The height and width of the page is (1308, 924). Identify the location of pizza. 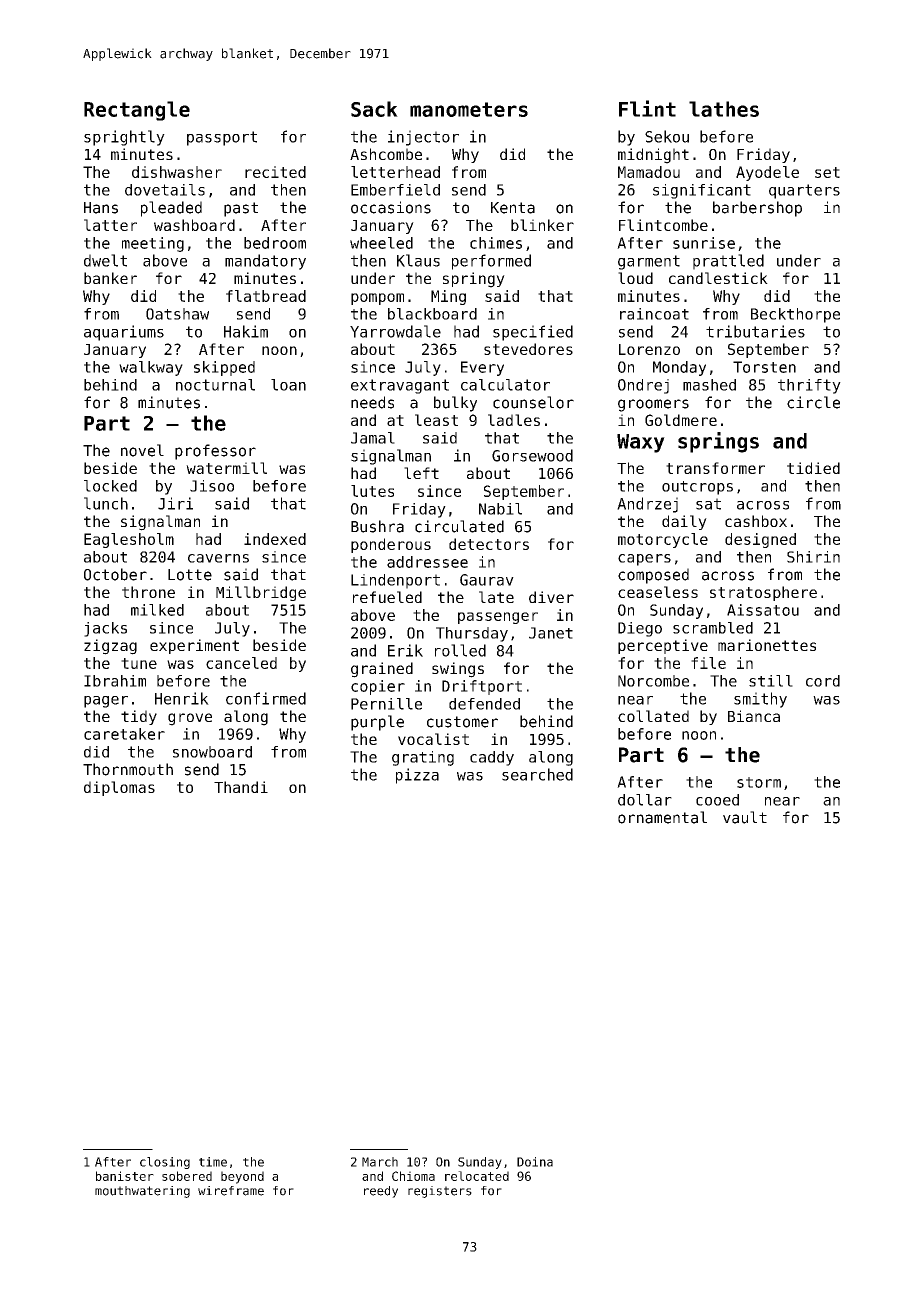
(417, 776).
